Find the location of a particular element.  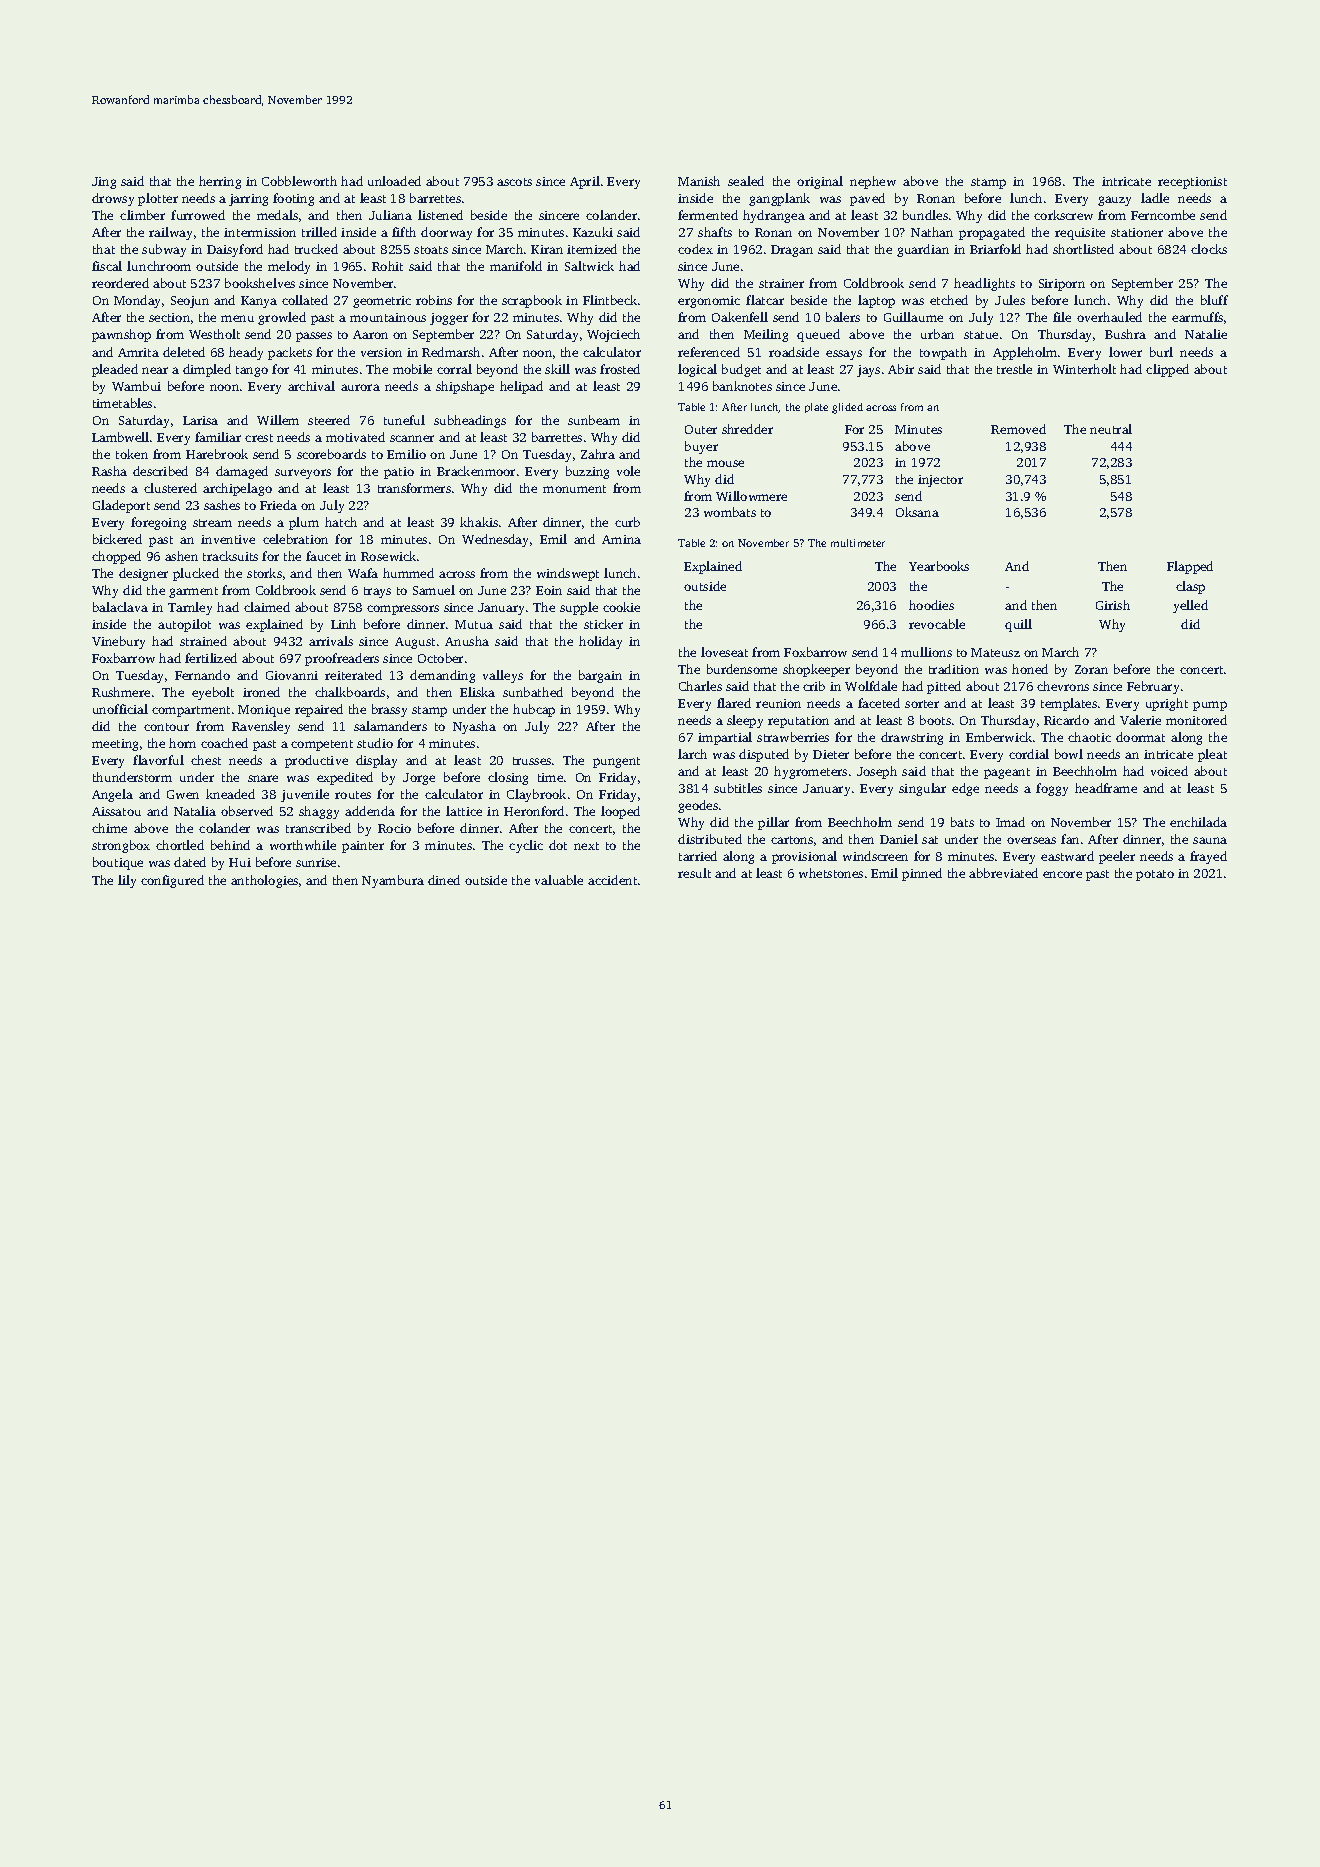

shopkeeper is located at coordinates (816, 670).
